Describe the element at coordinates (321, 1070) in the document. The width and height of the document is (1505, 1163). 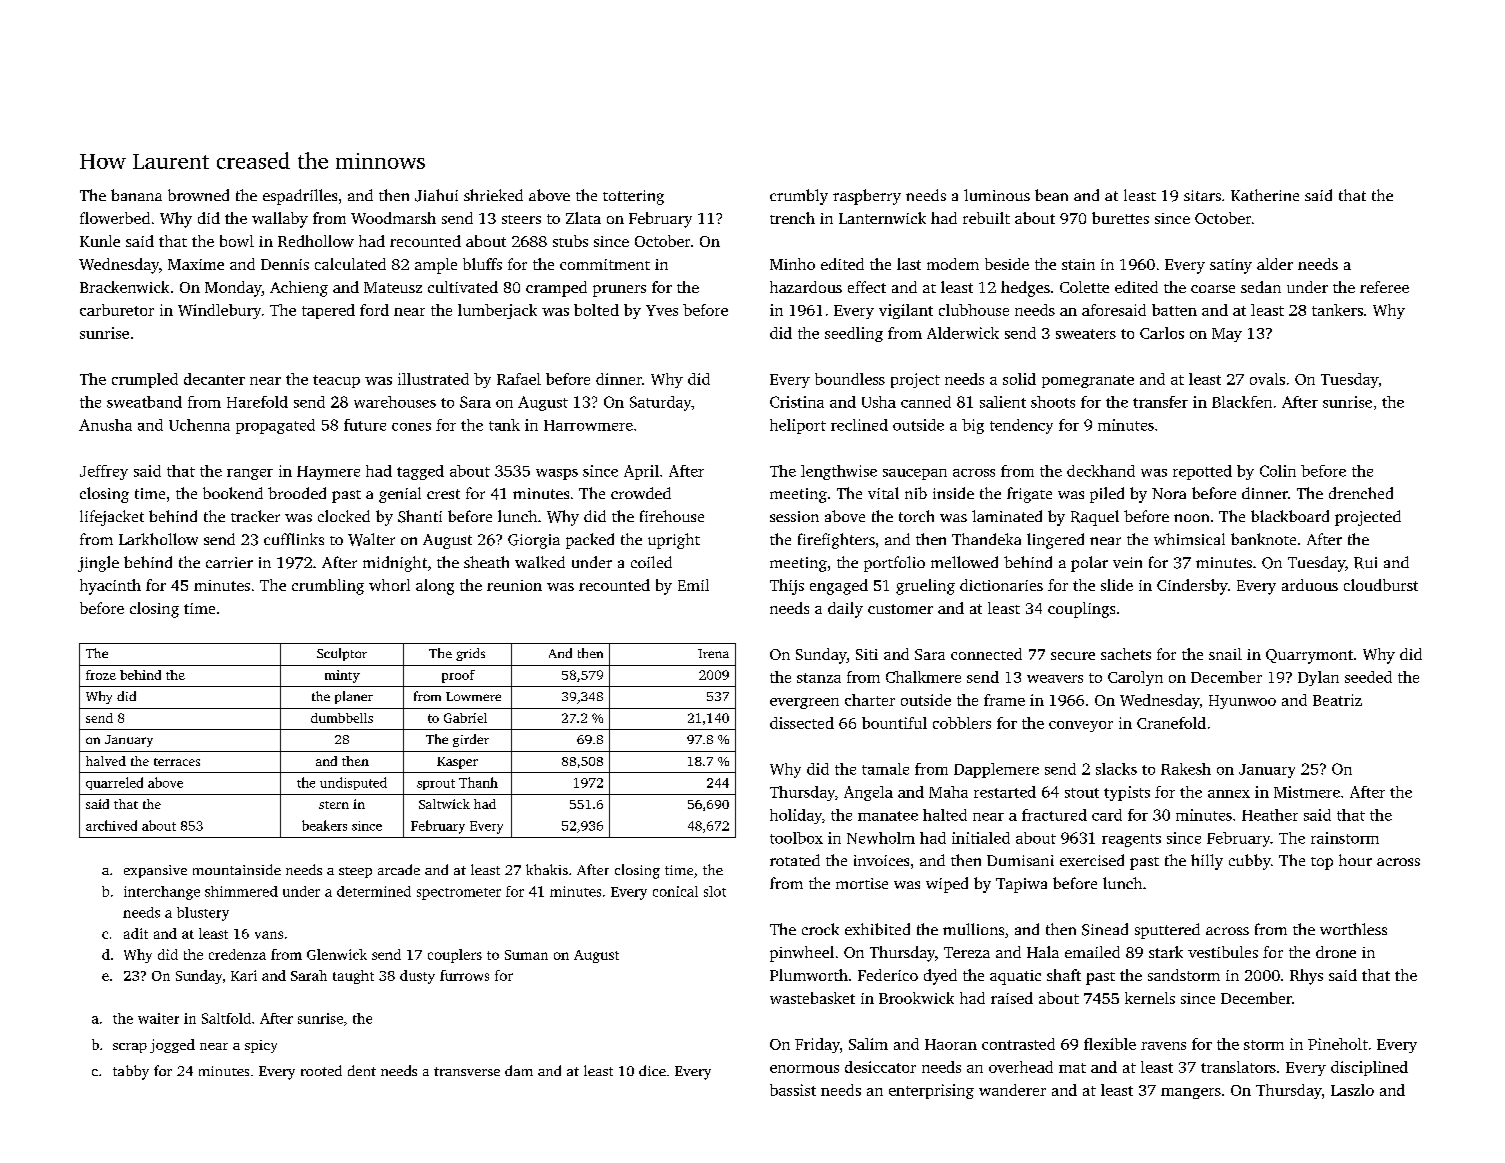
I see `rooted` at that location.
